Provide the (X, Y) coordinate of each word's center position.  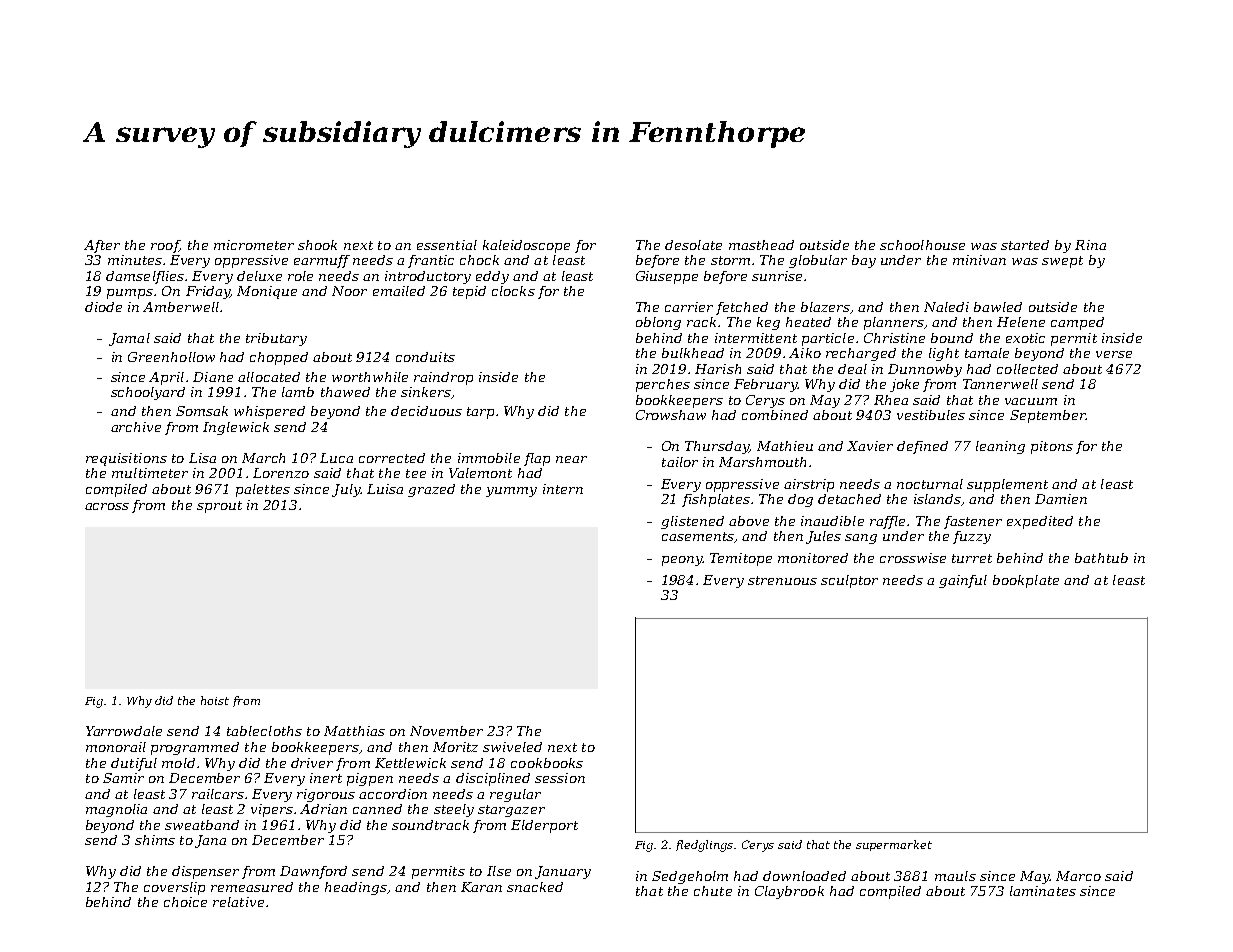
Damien (1061, 499)
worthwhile (370, 377)
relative (238, 902)
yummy (511, 492)
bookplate (1026, 581)
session (560, 778)
